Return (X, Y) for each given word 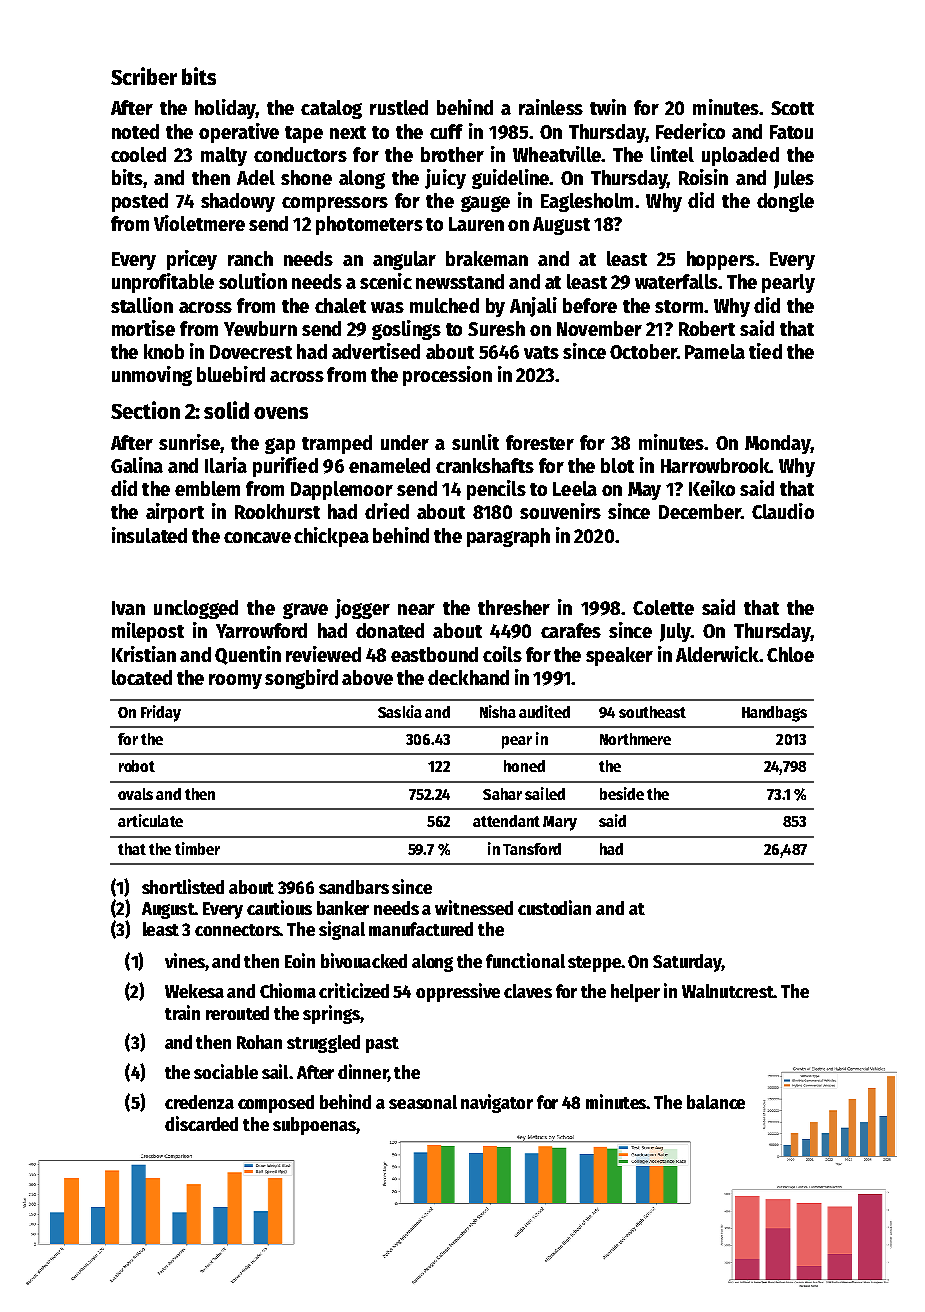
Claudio (783, 511)
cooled (138, 154)
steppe (594, 964)
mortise (143, 328)
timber (197, 848)
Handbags (774, 714)
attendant (506, 821)
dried (387, 511)
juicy (445, 179)
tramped (337, 444)
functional (525, 960)
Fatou (791, 132)
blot (617, 465)
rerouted (237, 1013)
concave (257, 537)
